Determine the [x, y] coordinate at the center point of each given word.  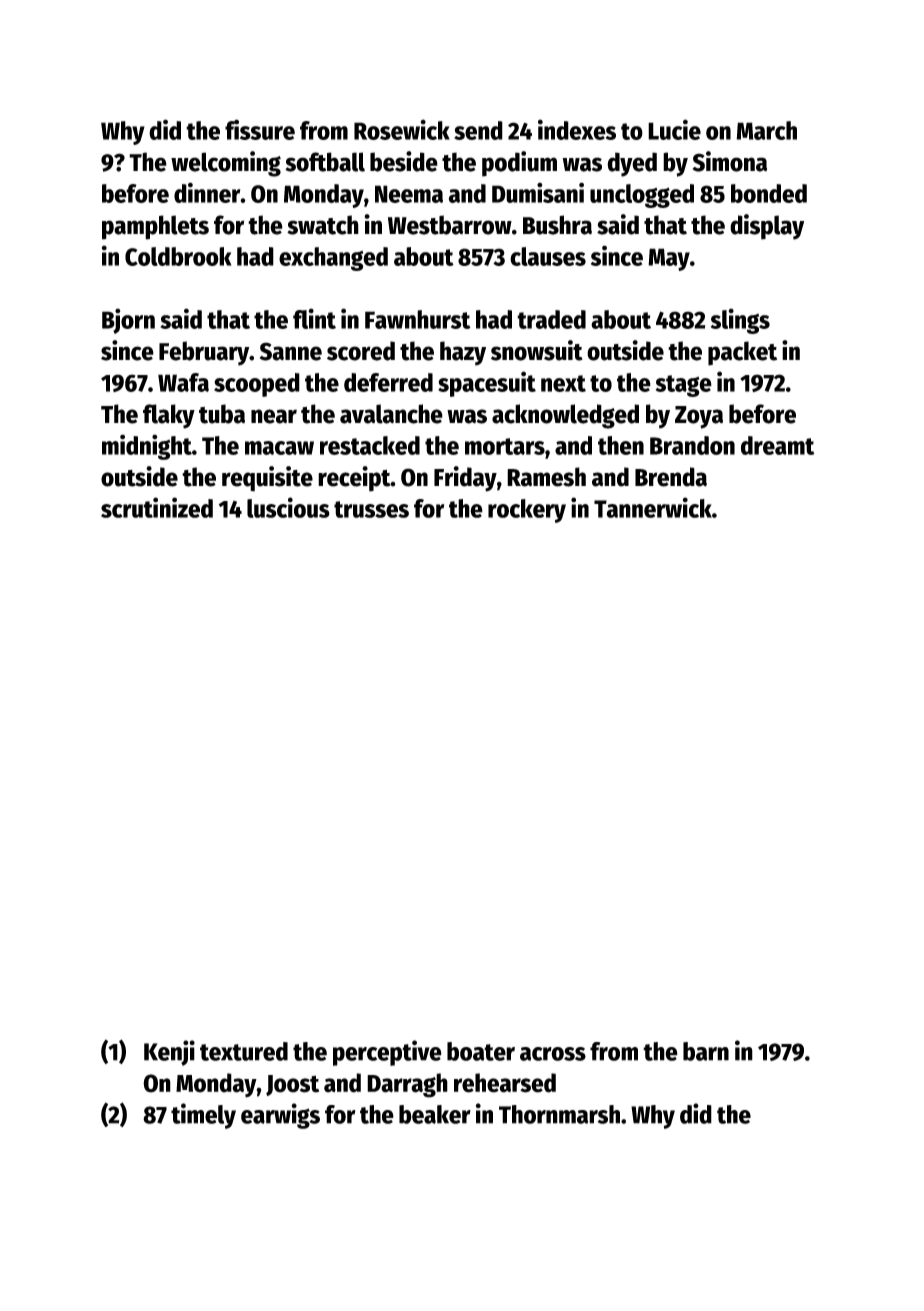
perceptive [387, 1053]
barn [706, 1051]
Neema [409, 194]
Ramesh [546, 477]
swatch [323, 225]
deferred [388, 382]
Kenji [169, 1053]
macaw [279, 448]
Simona [730, 161]
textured [244, 1051]
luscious [288, 507]
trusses [371, 509]
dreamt [777, 445]
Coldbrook [178, 256]
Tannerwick [653, 507]
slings [740, 321]
